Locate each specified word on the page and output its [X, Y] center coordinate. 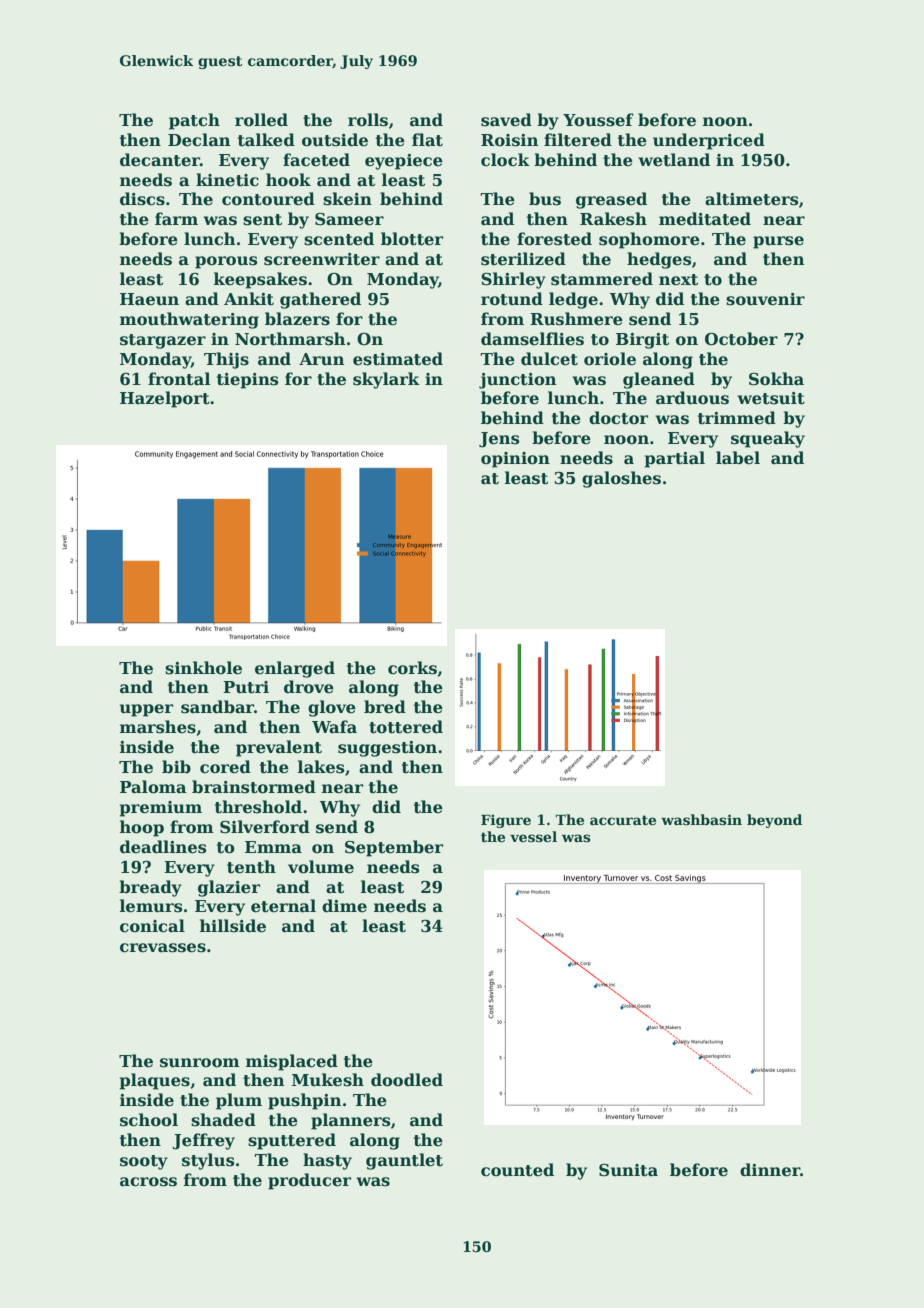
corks [412, 668]
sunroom [200, 1063]
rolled [261, 120]
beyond [774, 821]
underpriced [709, 141]
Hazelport [165, 399]
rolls [368, 120]
